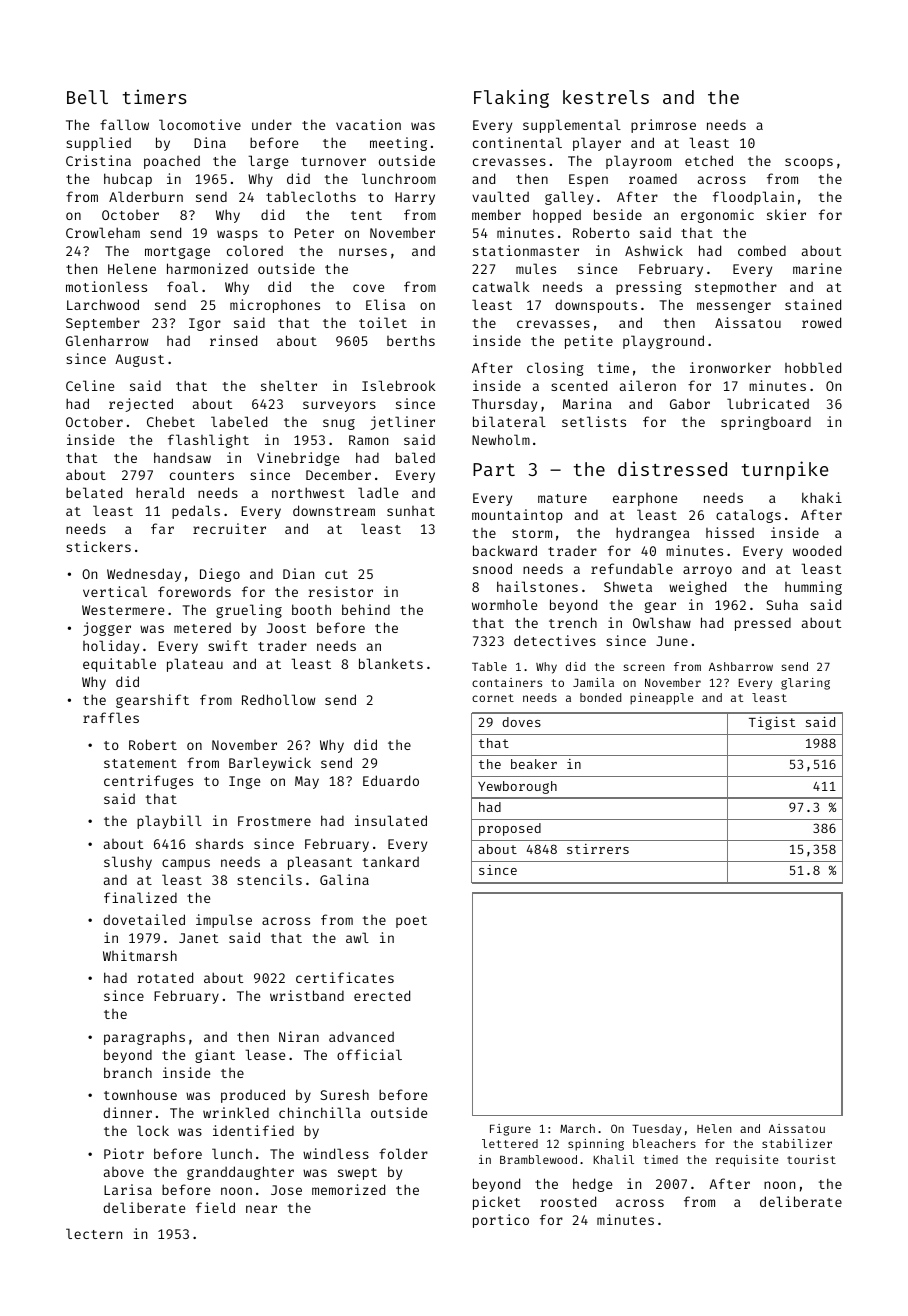 This screenshot has width=908, height=1316. What do you see at coordinates (809, 163) in the screenshot?
I see `scoops` at bounding box center [809, 163].
